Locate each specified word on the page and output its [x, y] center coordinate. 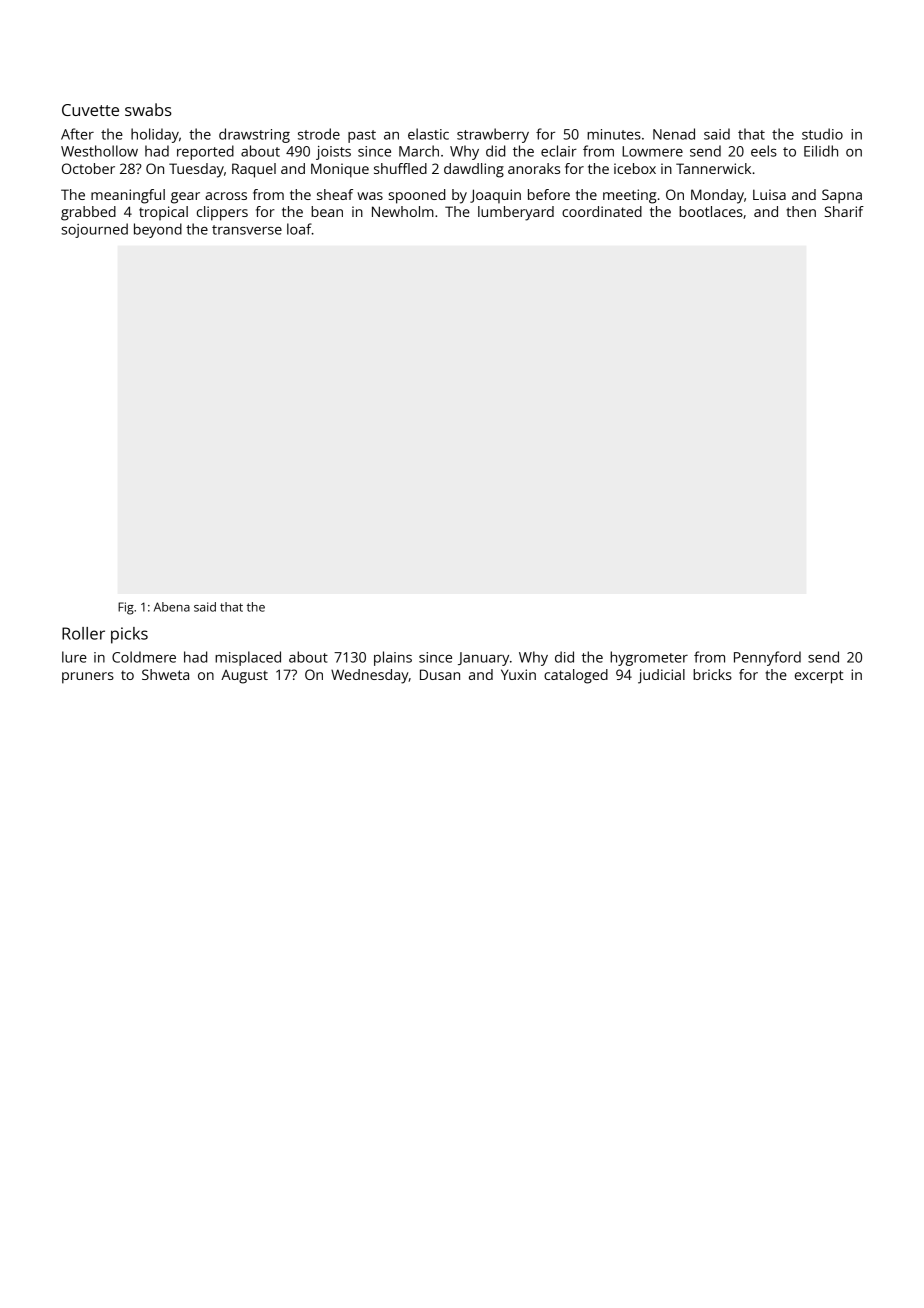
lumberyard [516, 213]
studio [822, 134]
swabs [148, 109]
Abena [172, 607]
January [483, 659]
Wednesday [370, 676]
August [244, 677]
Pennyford [767, 658]
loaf [299, 229]
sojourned [94, 230]
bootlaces [711, 211]
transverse [247, 230]
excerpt [819, 677]
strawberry [493, 135]
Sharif [844, 211]
